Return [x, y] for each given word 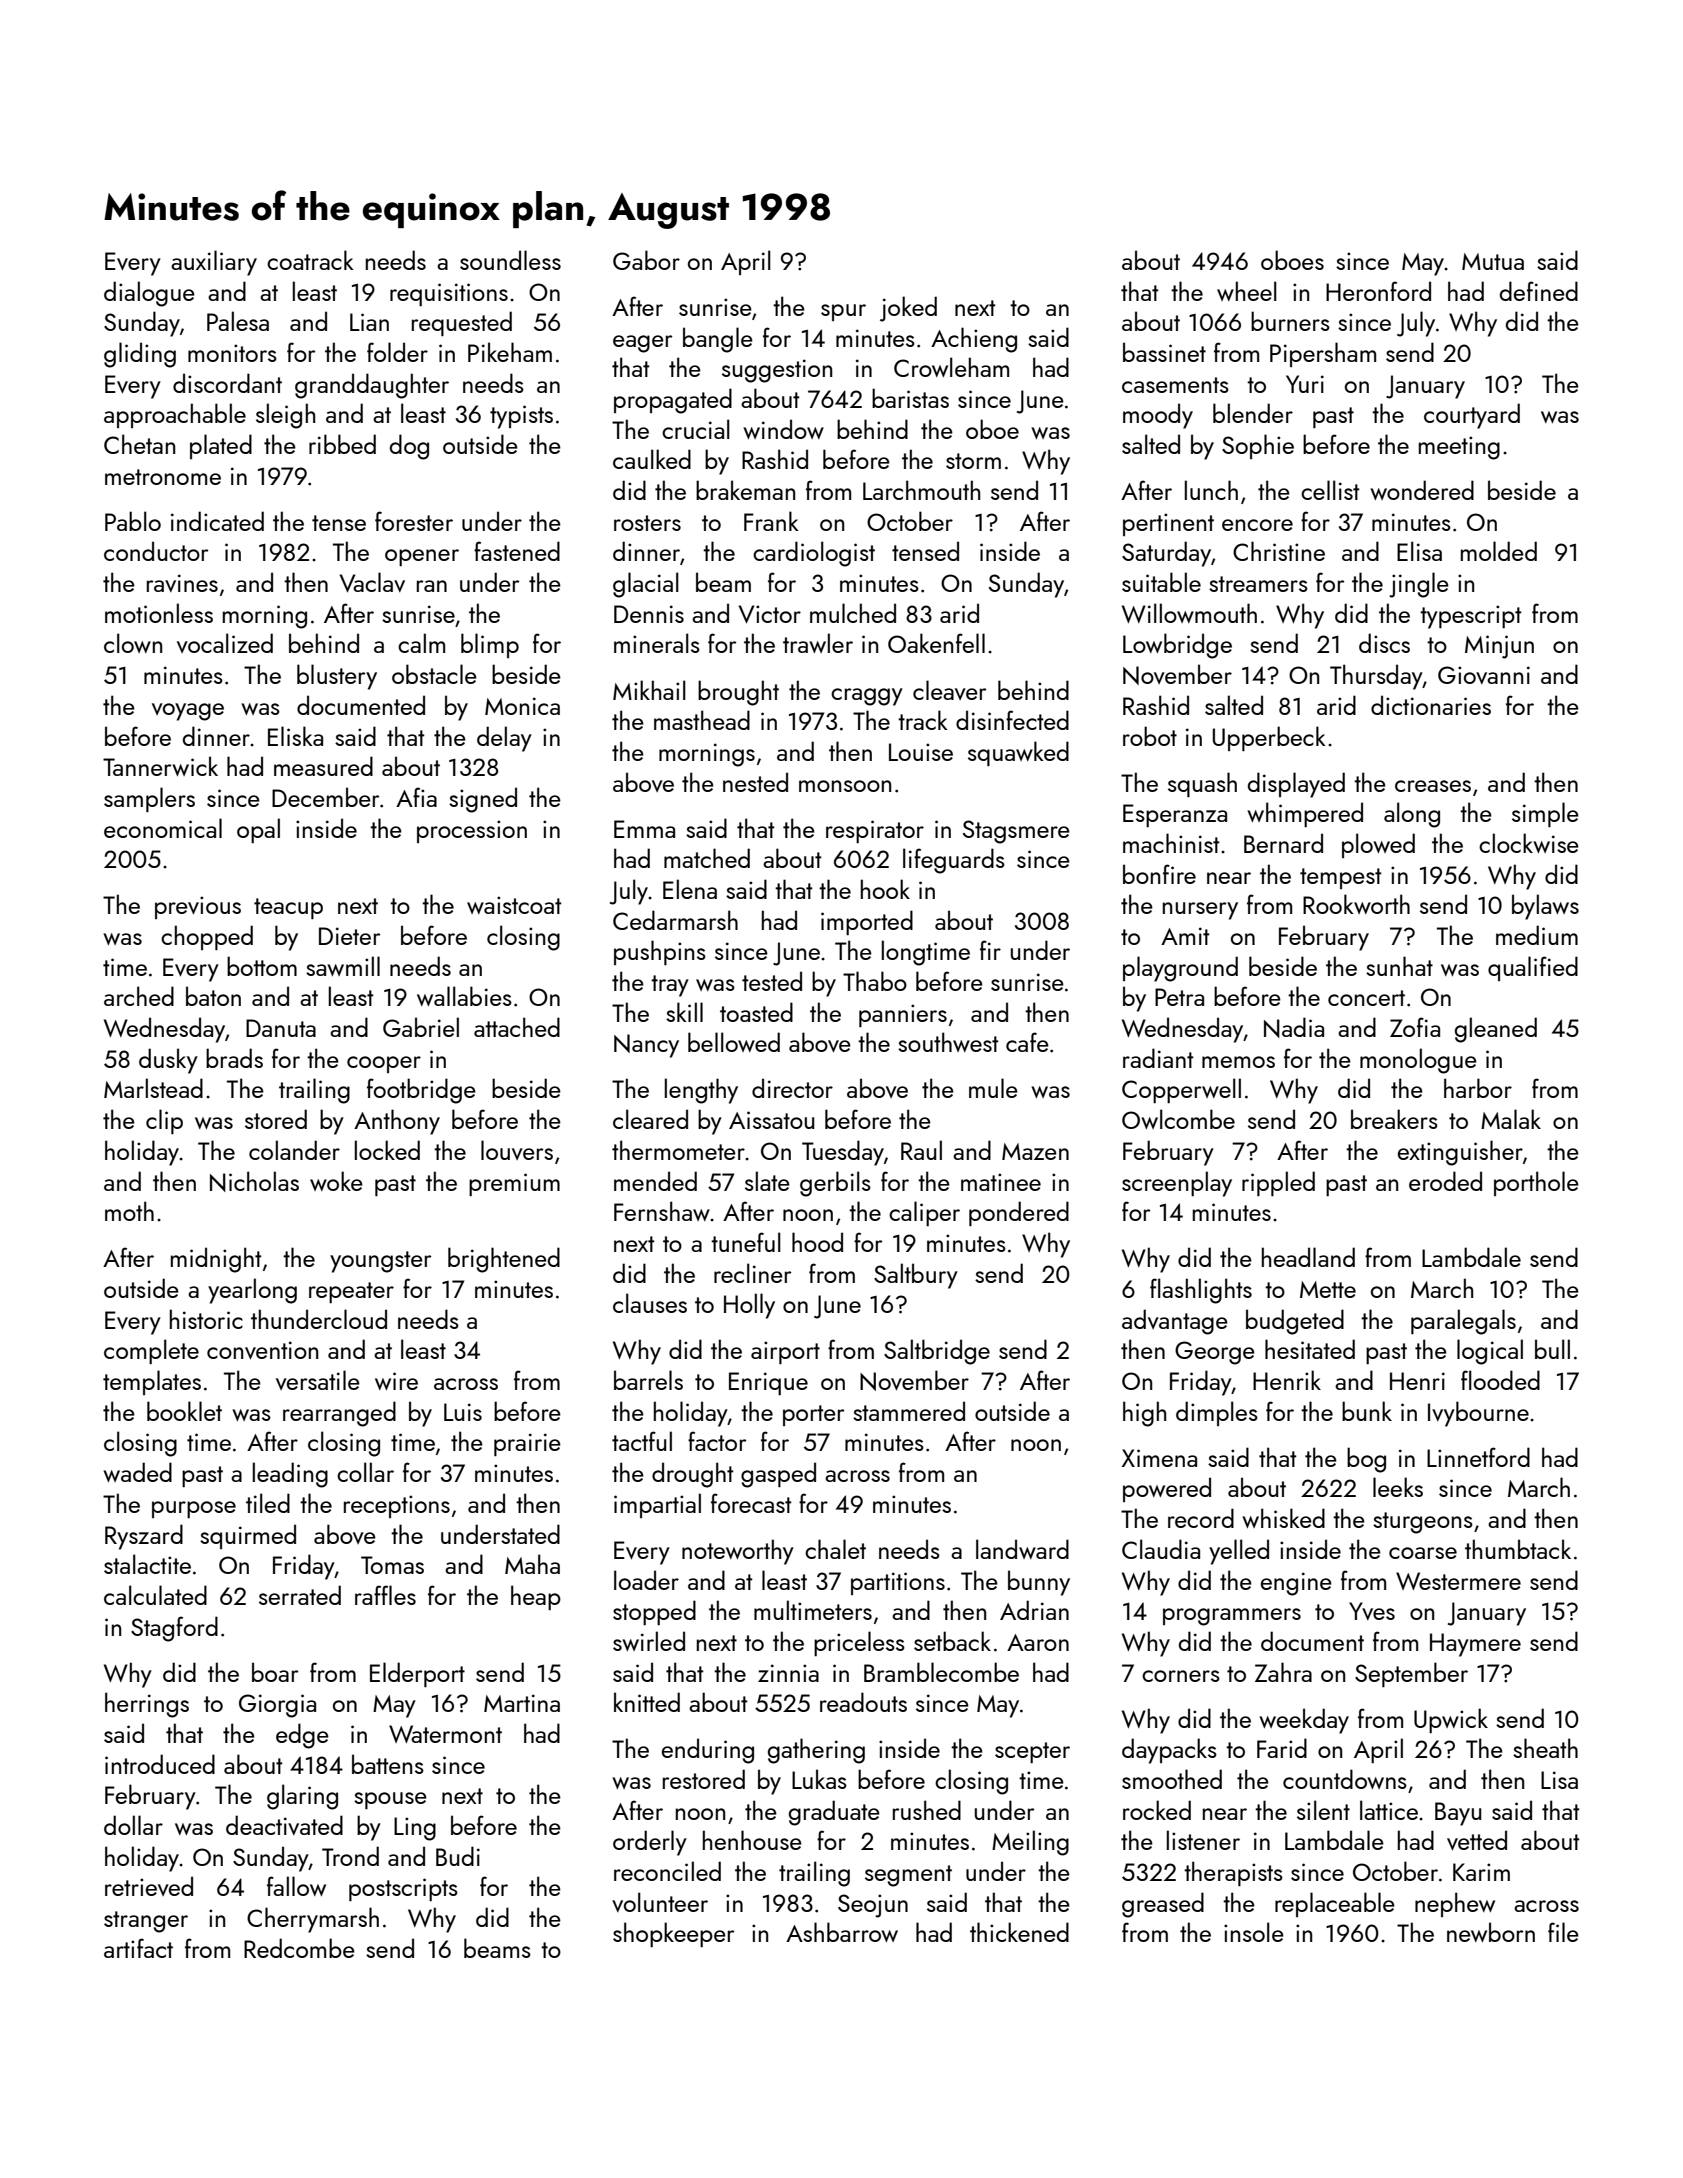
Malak [1511, 1119]
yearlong [252, 1291]
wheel [1247, 291]
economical [163, 828]
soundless [510, 260]
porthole [1536, 1183]
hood [817, 1242]
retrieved [149, 1886]
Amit [1185, 936]
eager [642, 344]
